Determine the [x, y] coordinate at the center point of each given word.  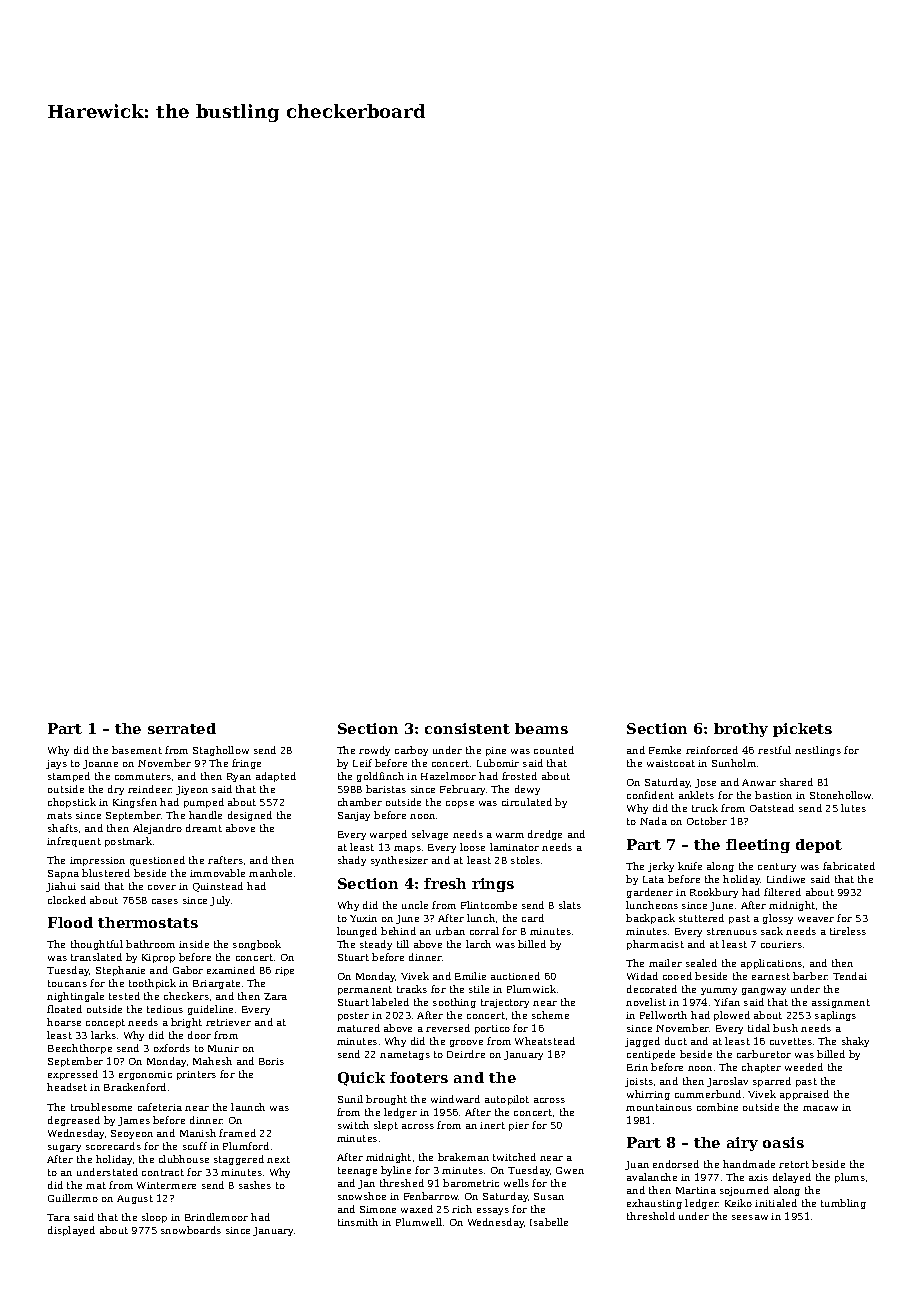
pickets [802, 730]
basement [137, 750]
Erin [637, 1067]
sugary [64, 1148]
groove [466, 1043]
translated [96, 957]
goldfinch [380, 777]
